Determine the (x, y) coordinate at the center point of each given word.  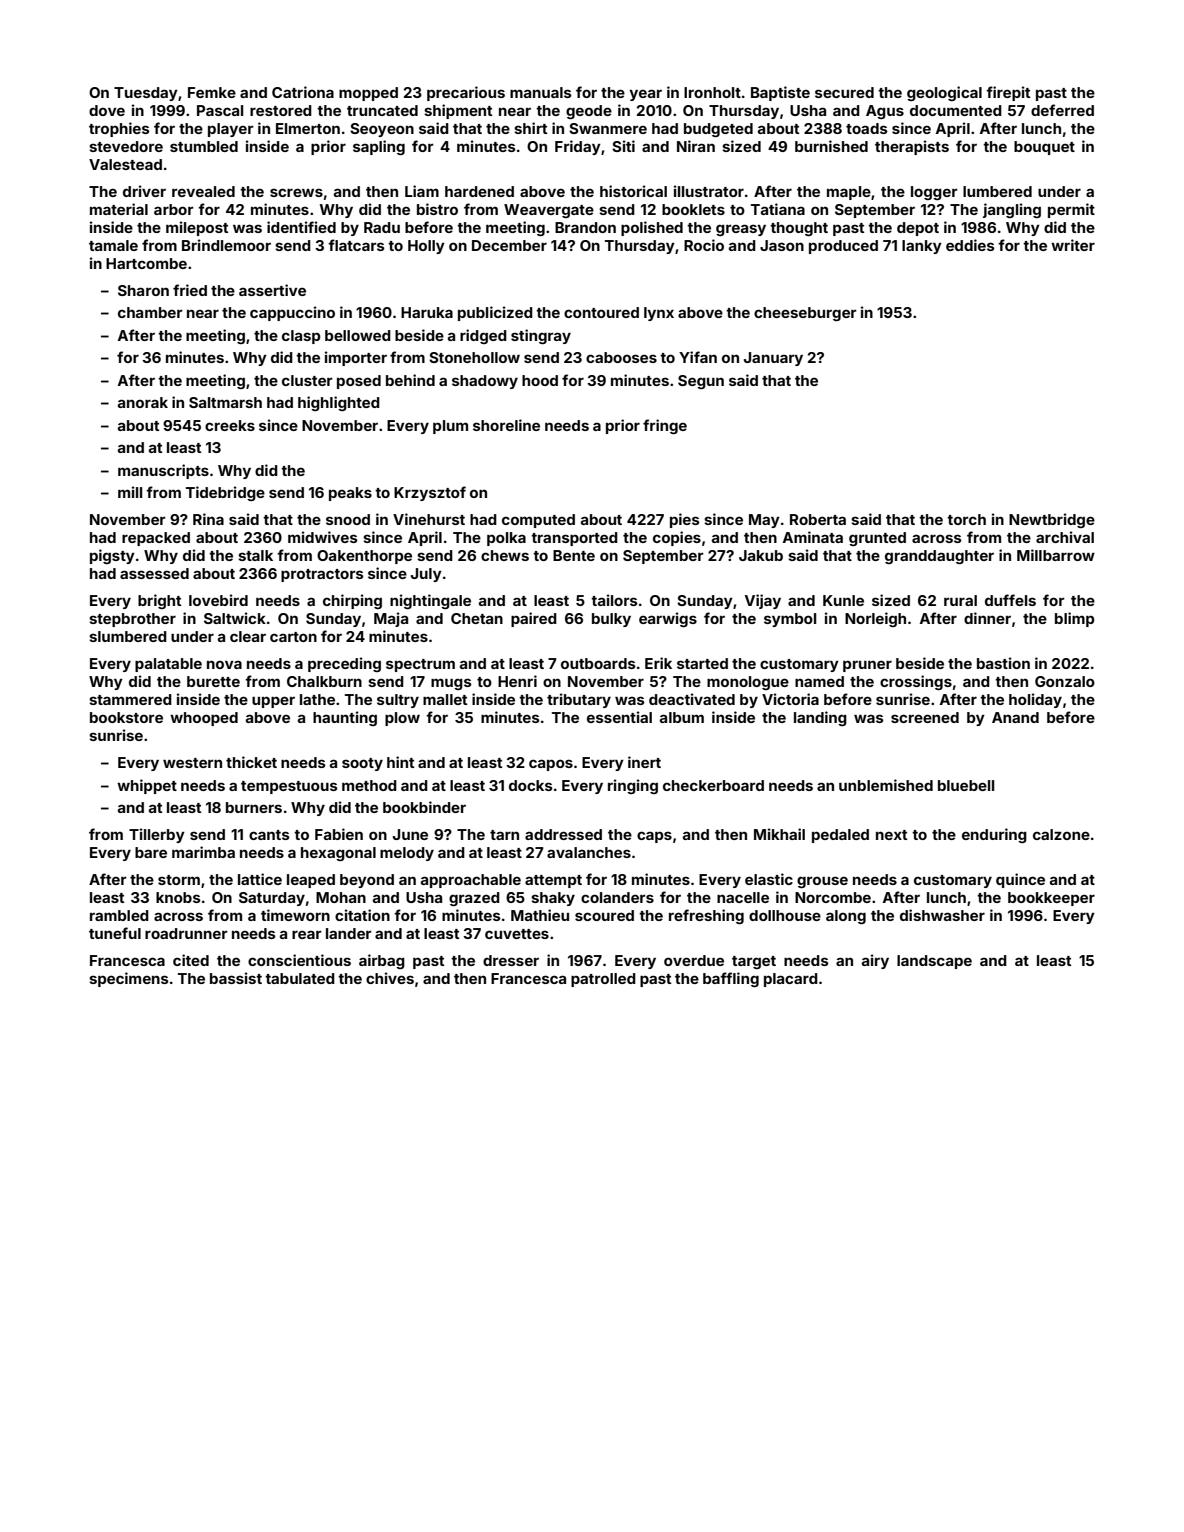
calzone (1061, 834)
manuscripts (163, 471)
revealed (203, 191)
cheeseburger (805, 314)
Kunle (843, 600)
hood (540, 380)
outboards (598, 663)
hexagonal (338, 854)
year (645, 95)
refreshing (706, 916)
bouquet (1044, 148)
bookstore (126, 717)
